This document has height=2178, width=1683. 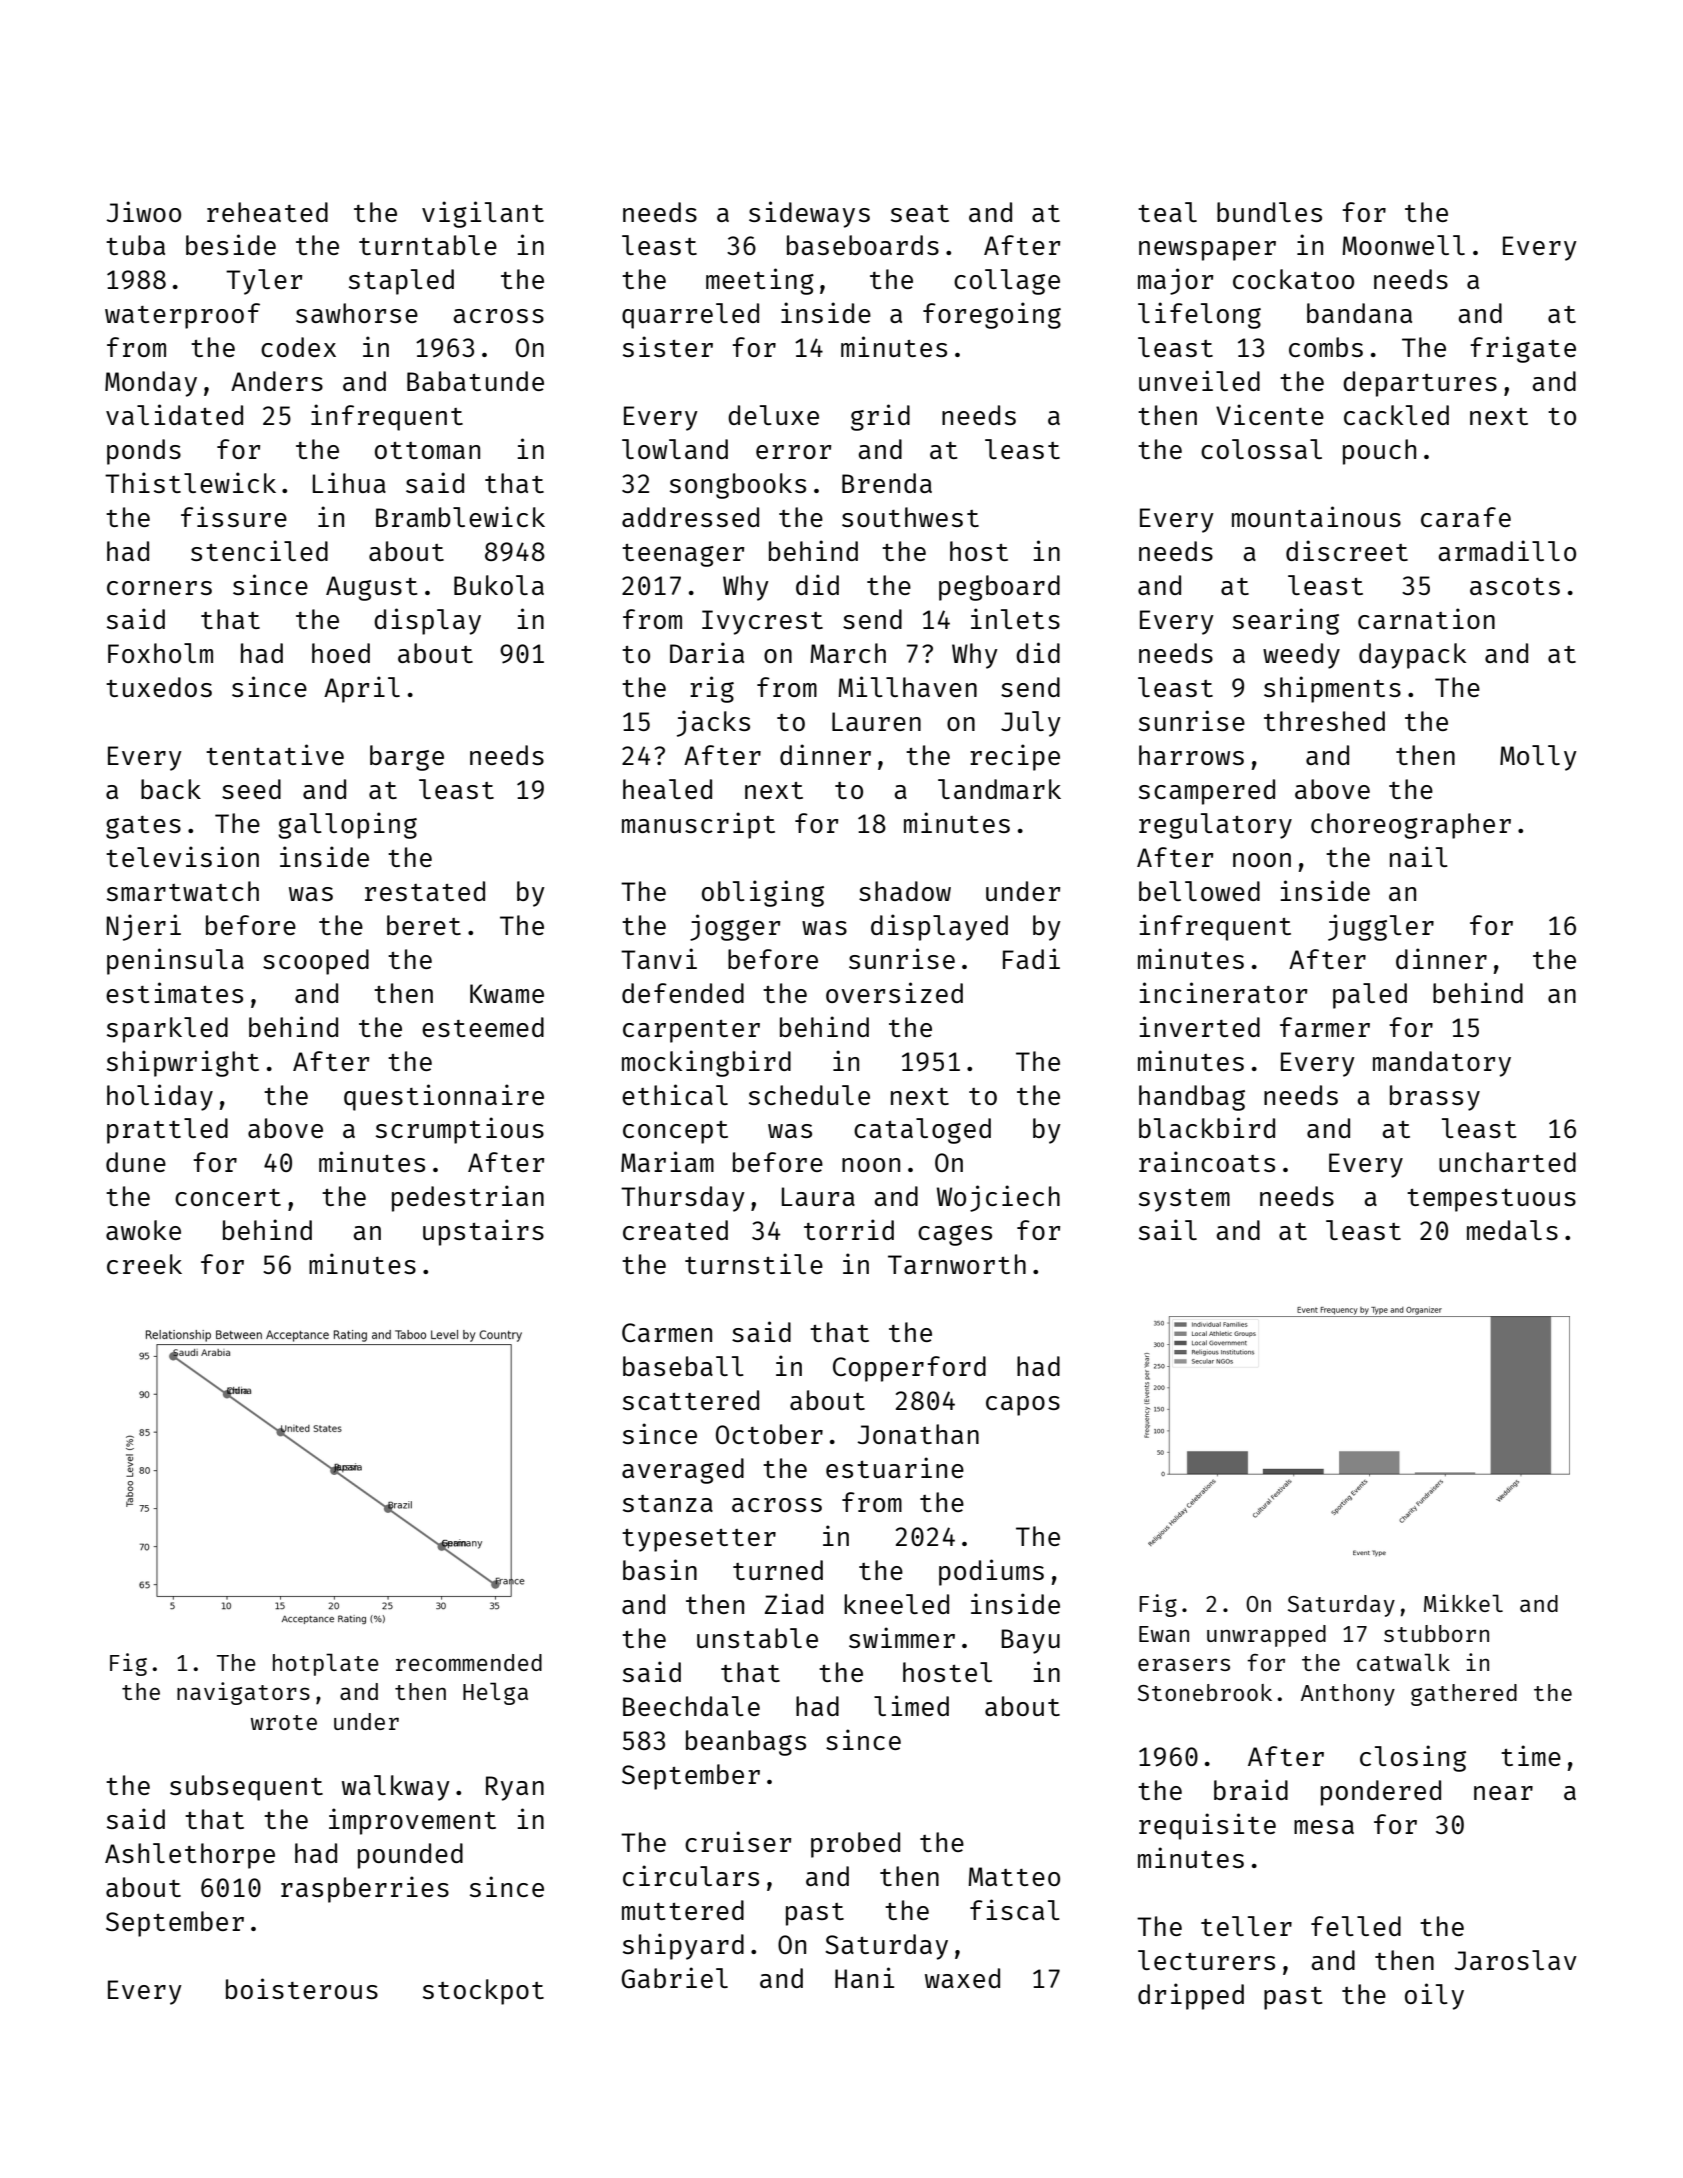 I want to click on searing, so click(x=1286, y=621).
